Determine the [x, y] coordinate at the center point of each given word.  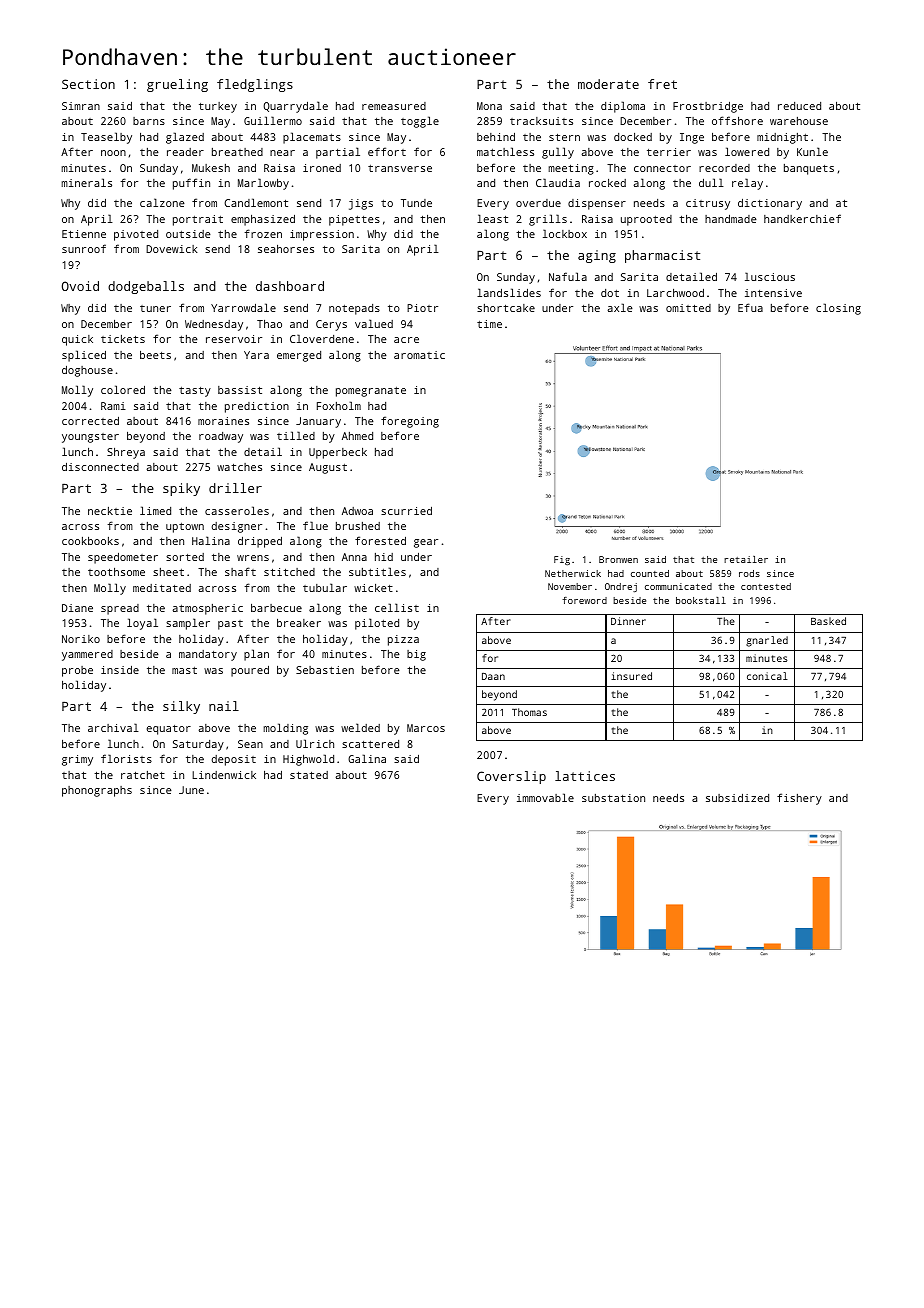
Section [88, 84]
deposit [234, 760]
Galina [367, 758]
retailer [746, 559]
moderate [608, 84]
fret [662, 84]
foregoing [410, 422]
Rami [113, 406]
